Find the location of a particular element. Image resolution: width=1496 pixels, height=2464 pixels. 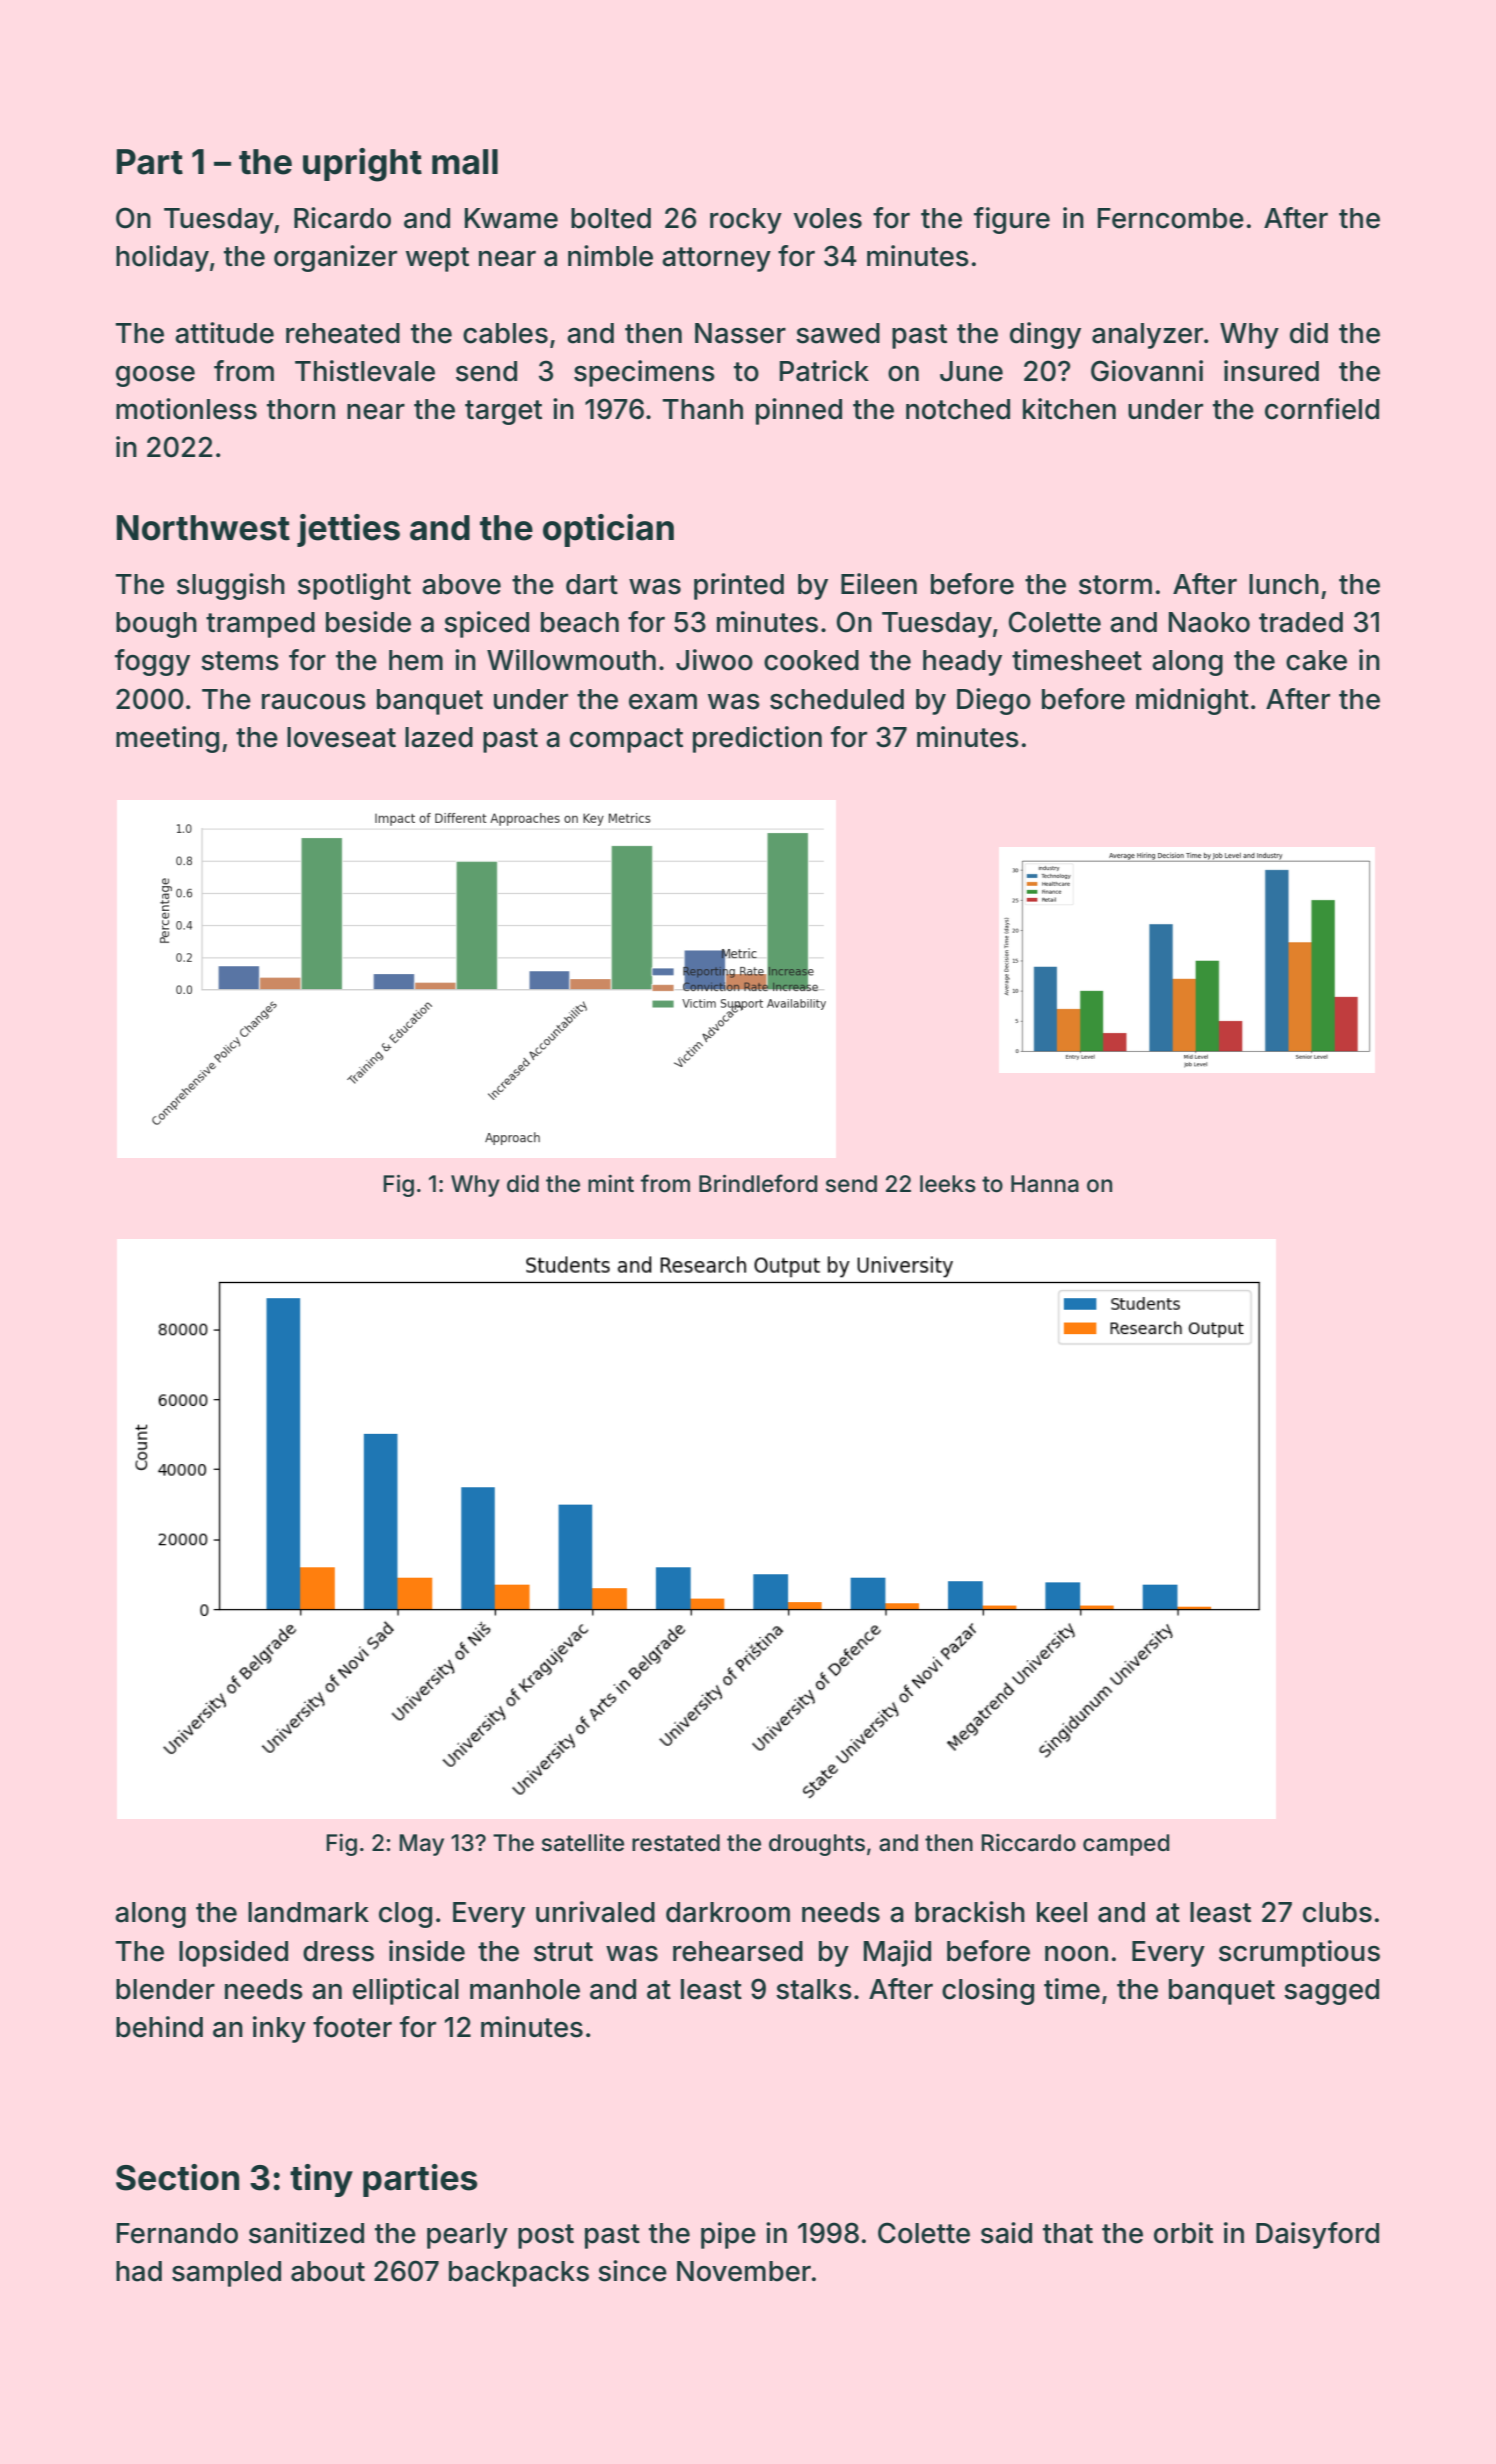

holiday is located at coordinates (162, 258).
